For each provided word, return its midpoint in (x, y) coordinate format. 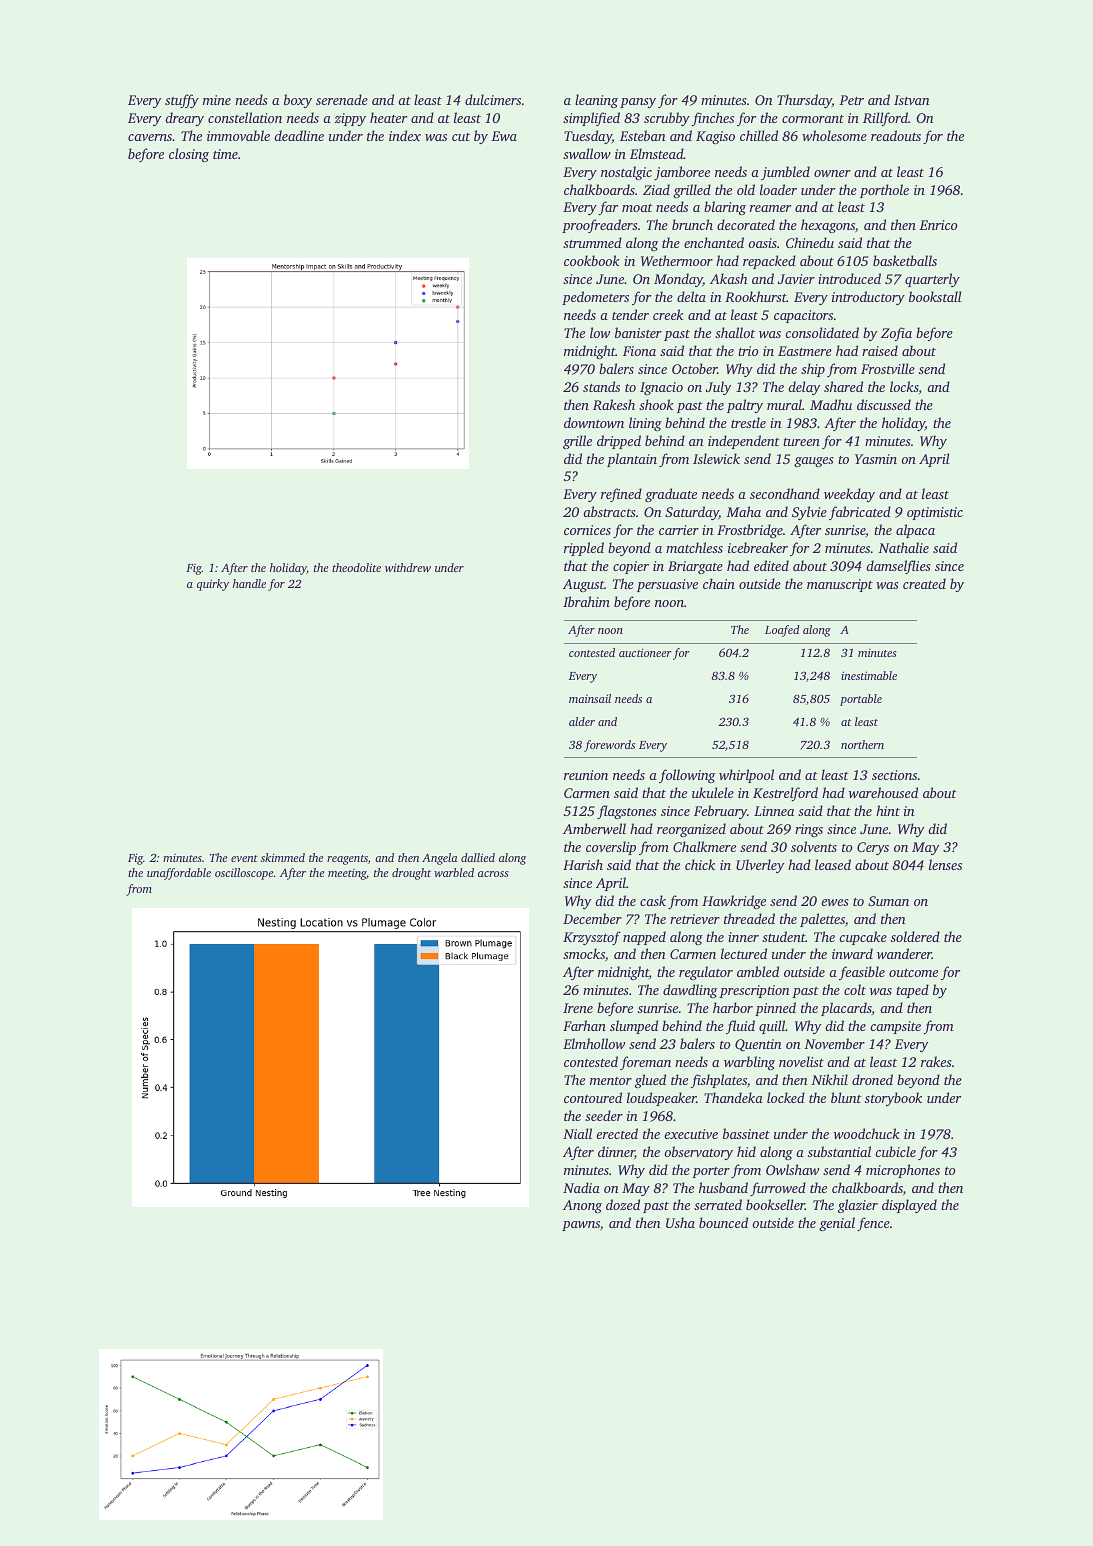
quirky (213, 585)
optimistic (935, 513)
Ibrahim (586, 601)
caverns (150, 137)
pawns (581, 1226)
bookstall (935, 296)
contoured (593, 1097)
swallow (587, 153)
